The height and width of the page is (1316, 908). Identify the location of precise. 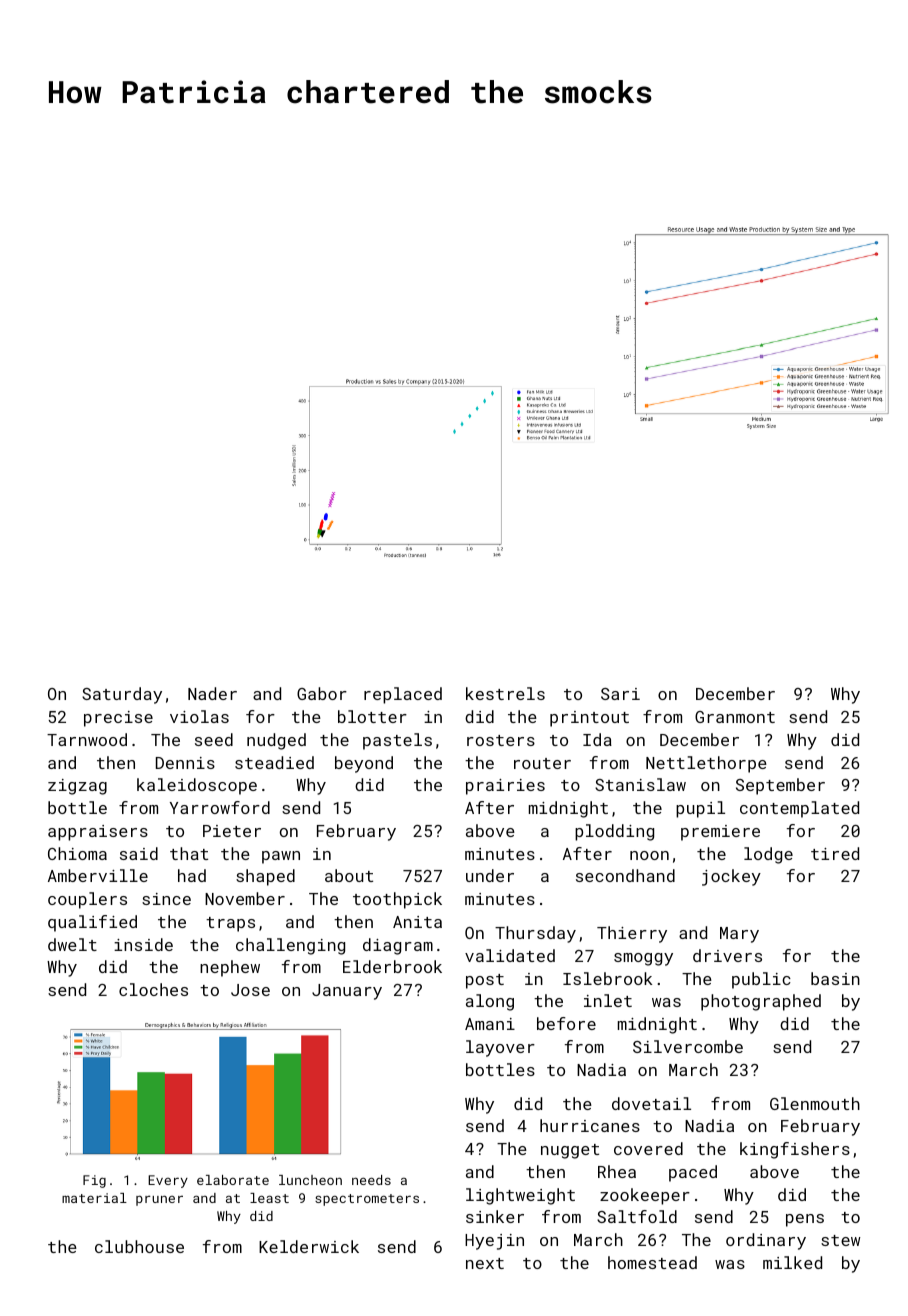
(118, 719).
